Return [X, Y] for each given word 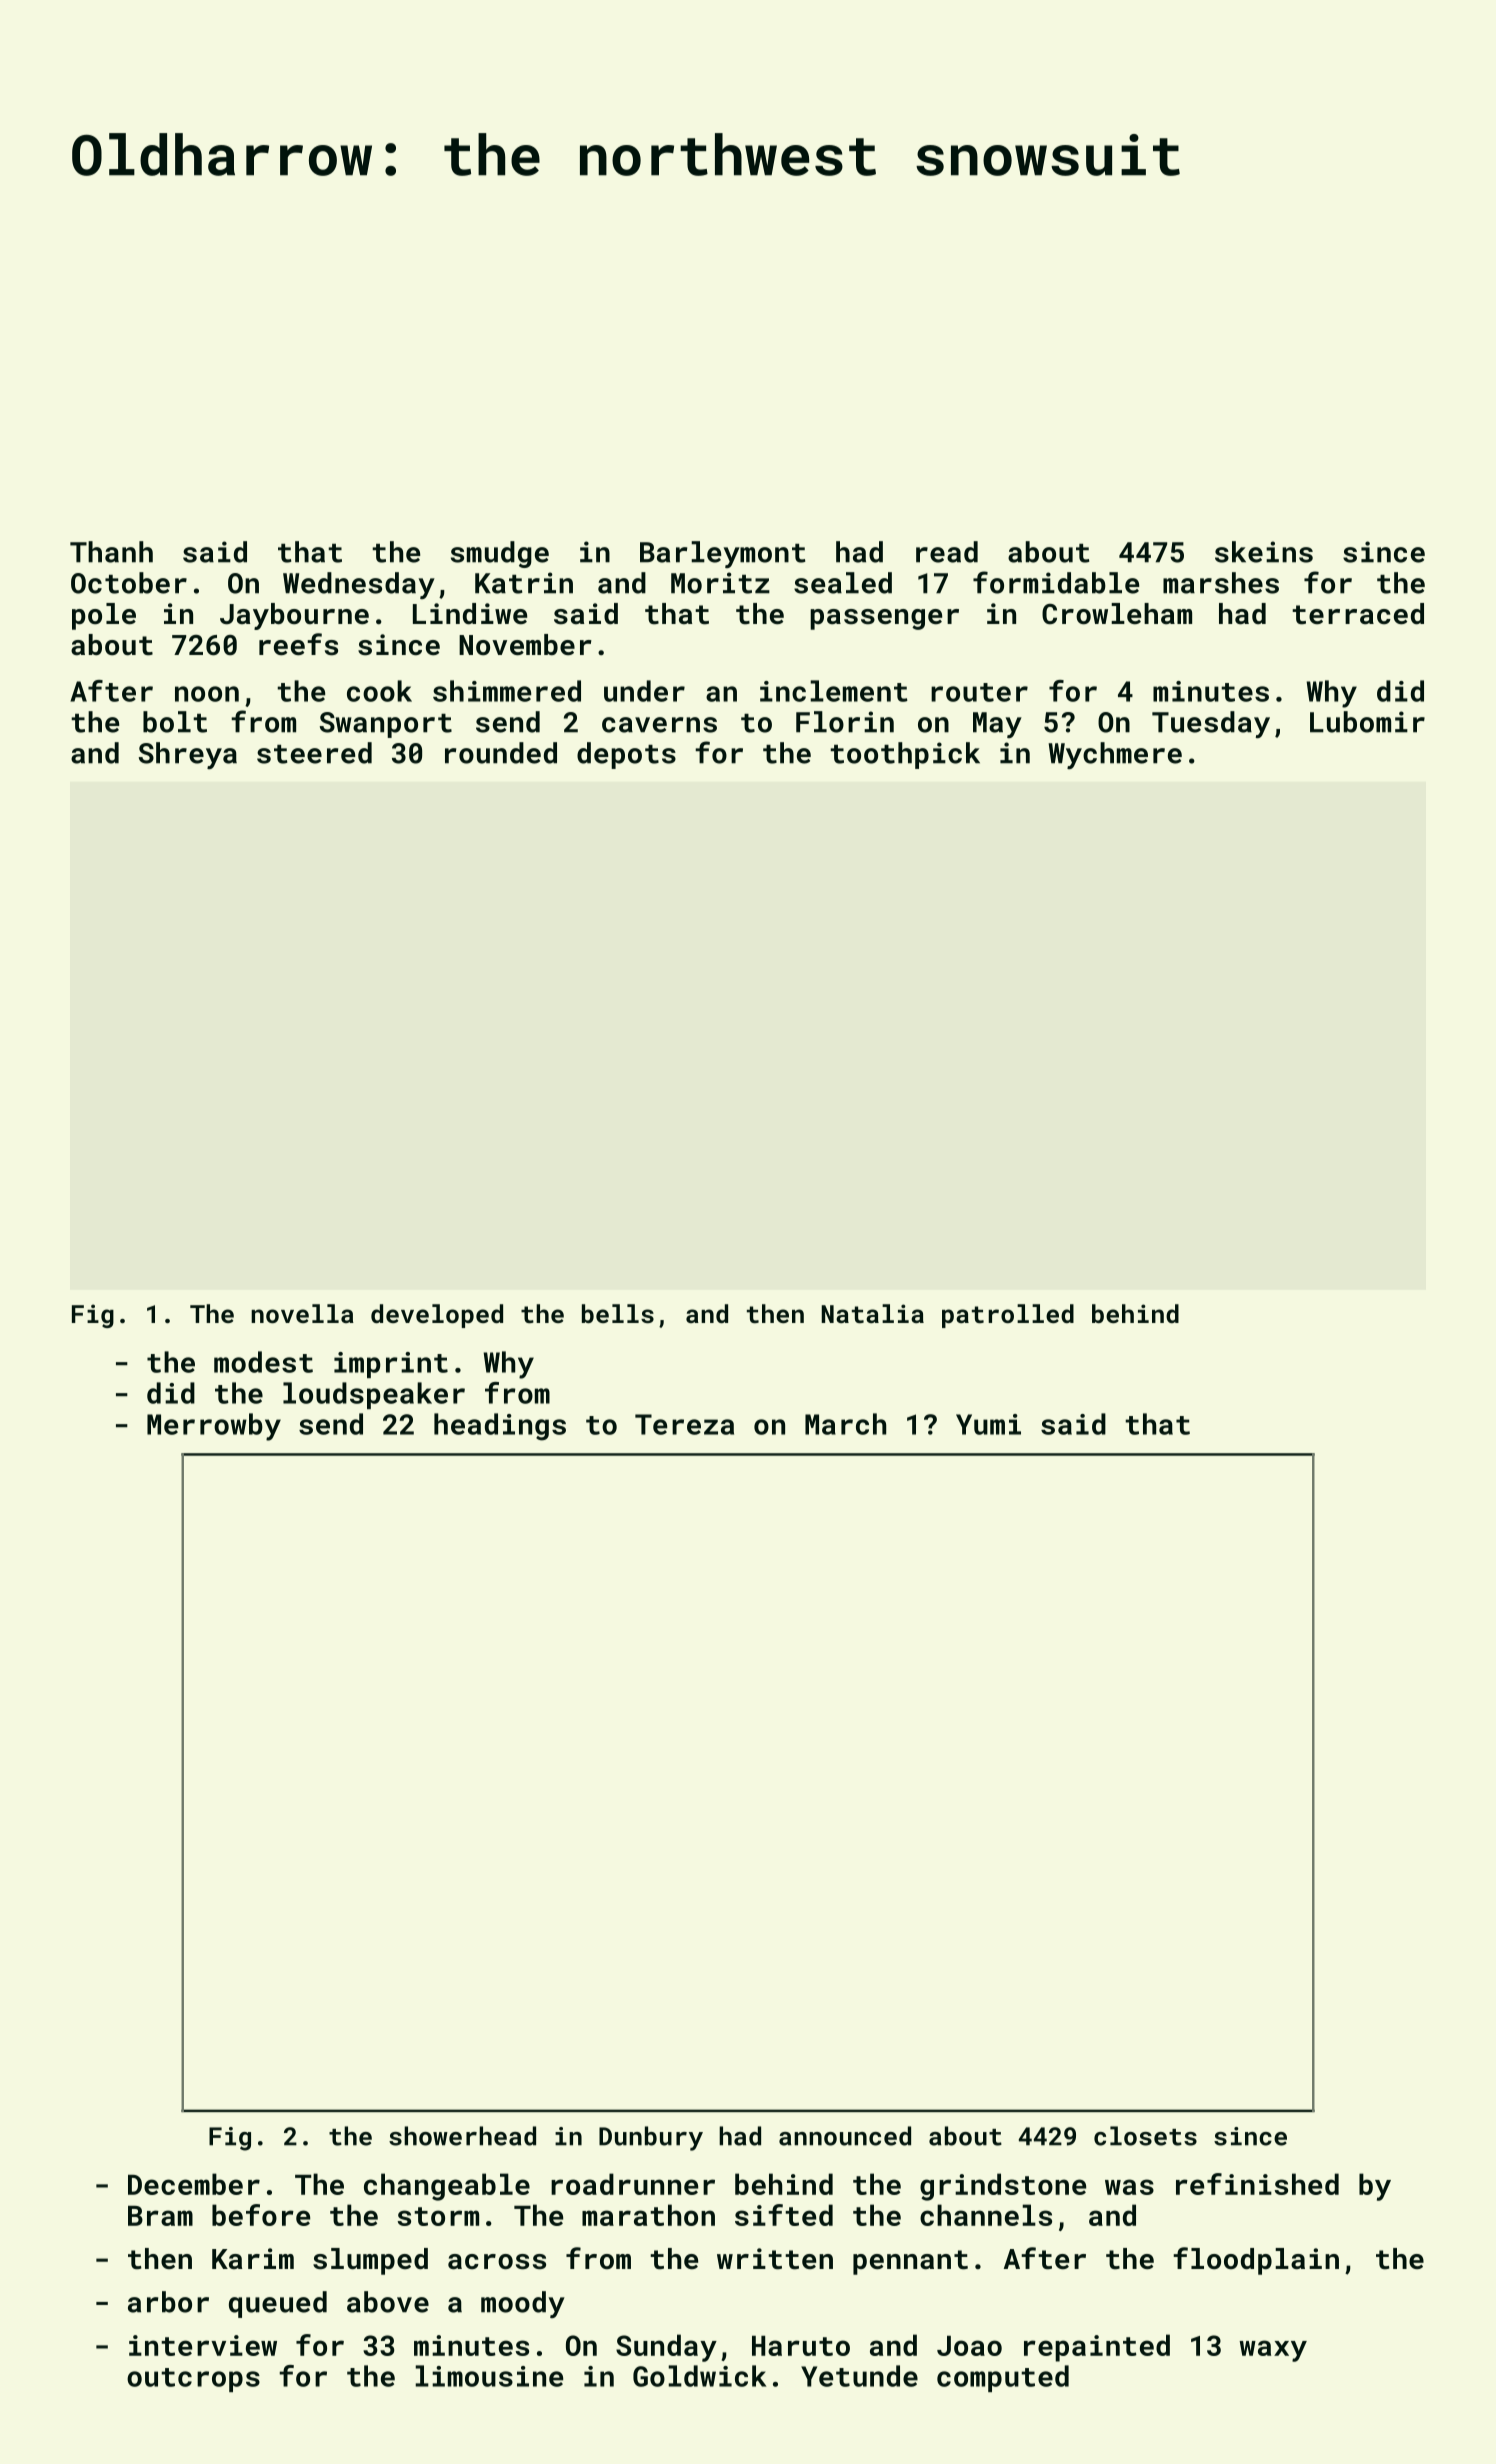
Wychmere [1115, 755]
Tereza [684, 1424]
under [644, 691]
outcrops [193, 2380]
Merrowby [214, 1427]
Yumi [988, 1424]
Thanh [111, 552]
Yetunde [859, 2376]
